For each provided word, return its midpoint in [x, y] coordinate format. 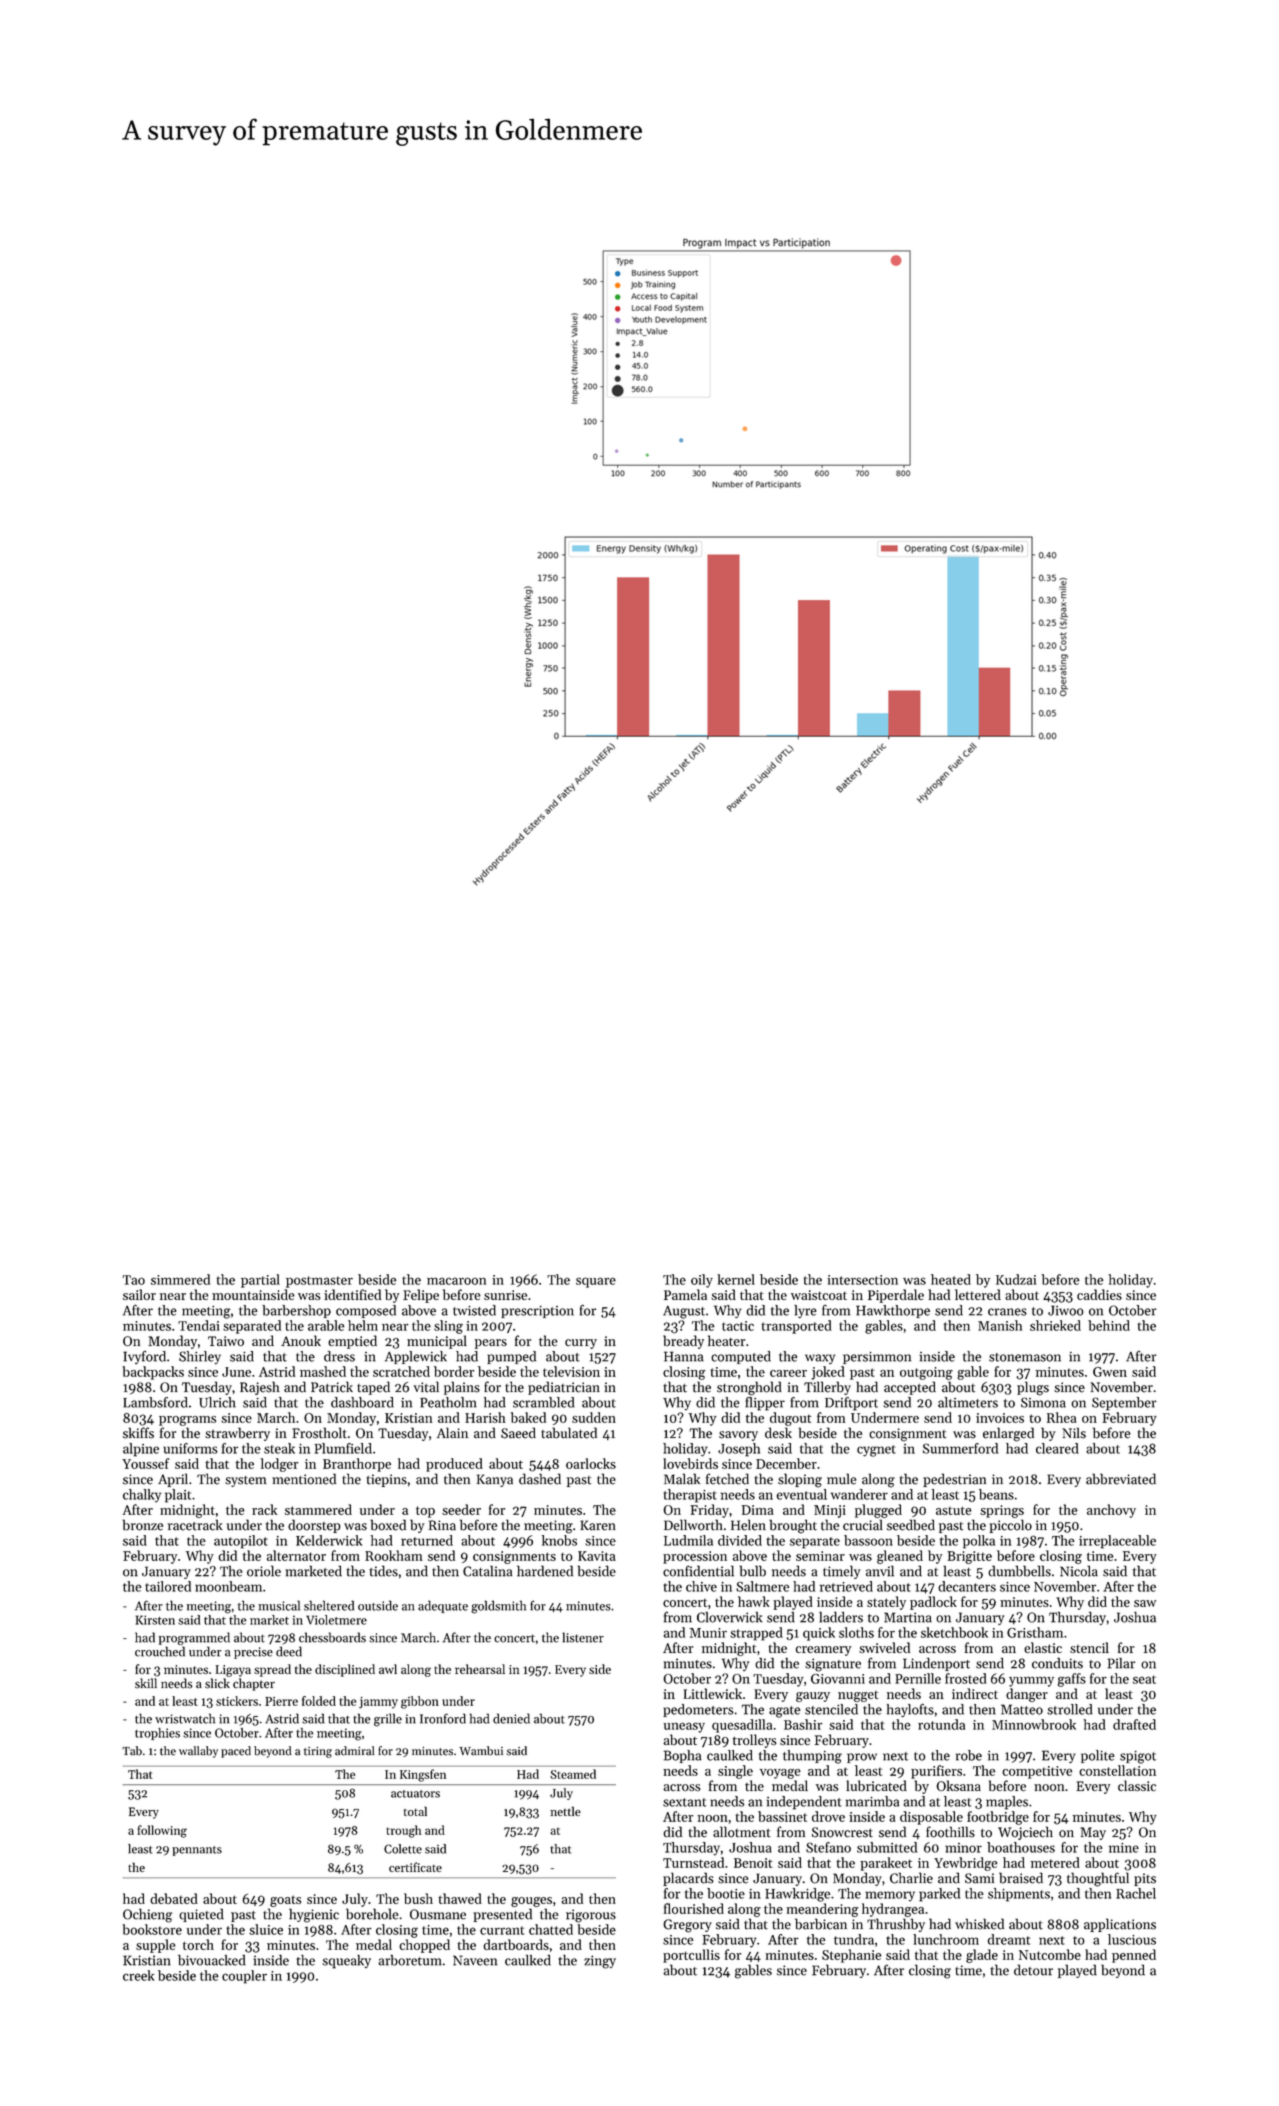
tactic [738, 1326]
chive [701, 1586]
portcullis [691, 1956]
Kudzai [1016, 1279]
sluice [266, 1929]
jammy [378, 1703]
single [735, 1772]
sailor [139, 1294]
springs [1002, 1511]
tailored [168, 1586]
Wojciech [1025, 1833]
